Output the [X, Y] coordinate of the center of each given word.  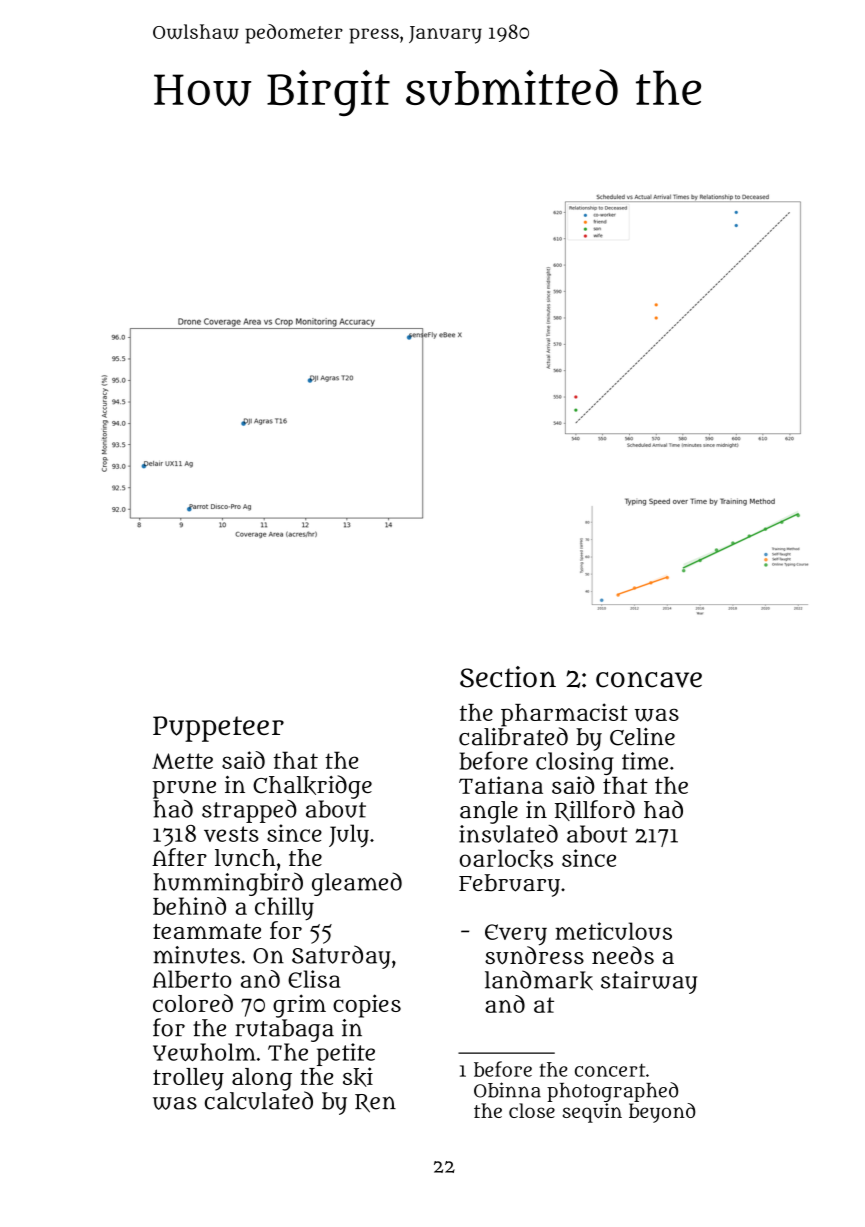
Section [508, 677]
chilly [284, 908]
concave [649, 679]
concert [610, 1070]
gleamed [357, 884]
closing [575, 763]
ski [358, 1077]
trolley [188, 1079]
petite [346, 1054]
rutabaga [284, 1030]
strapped [249, 811]
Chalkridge [312, 787]
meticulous [613, 931]
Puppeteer [218, 729]
